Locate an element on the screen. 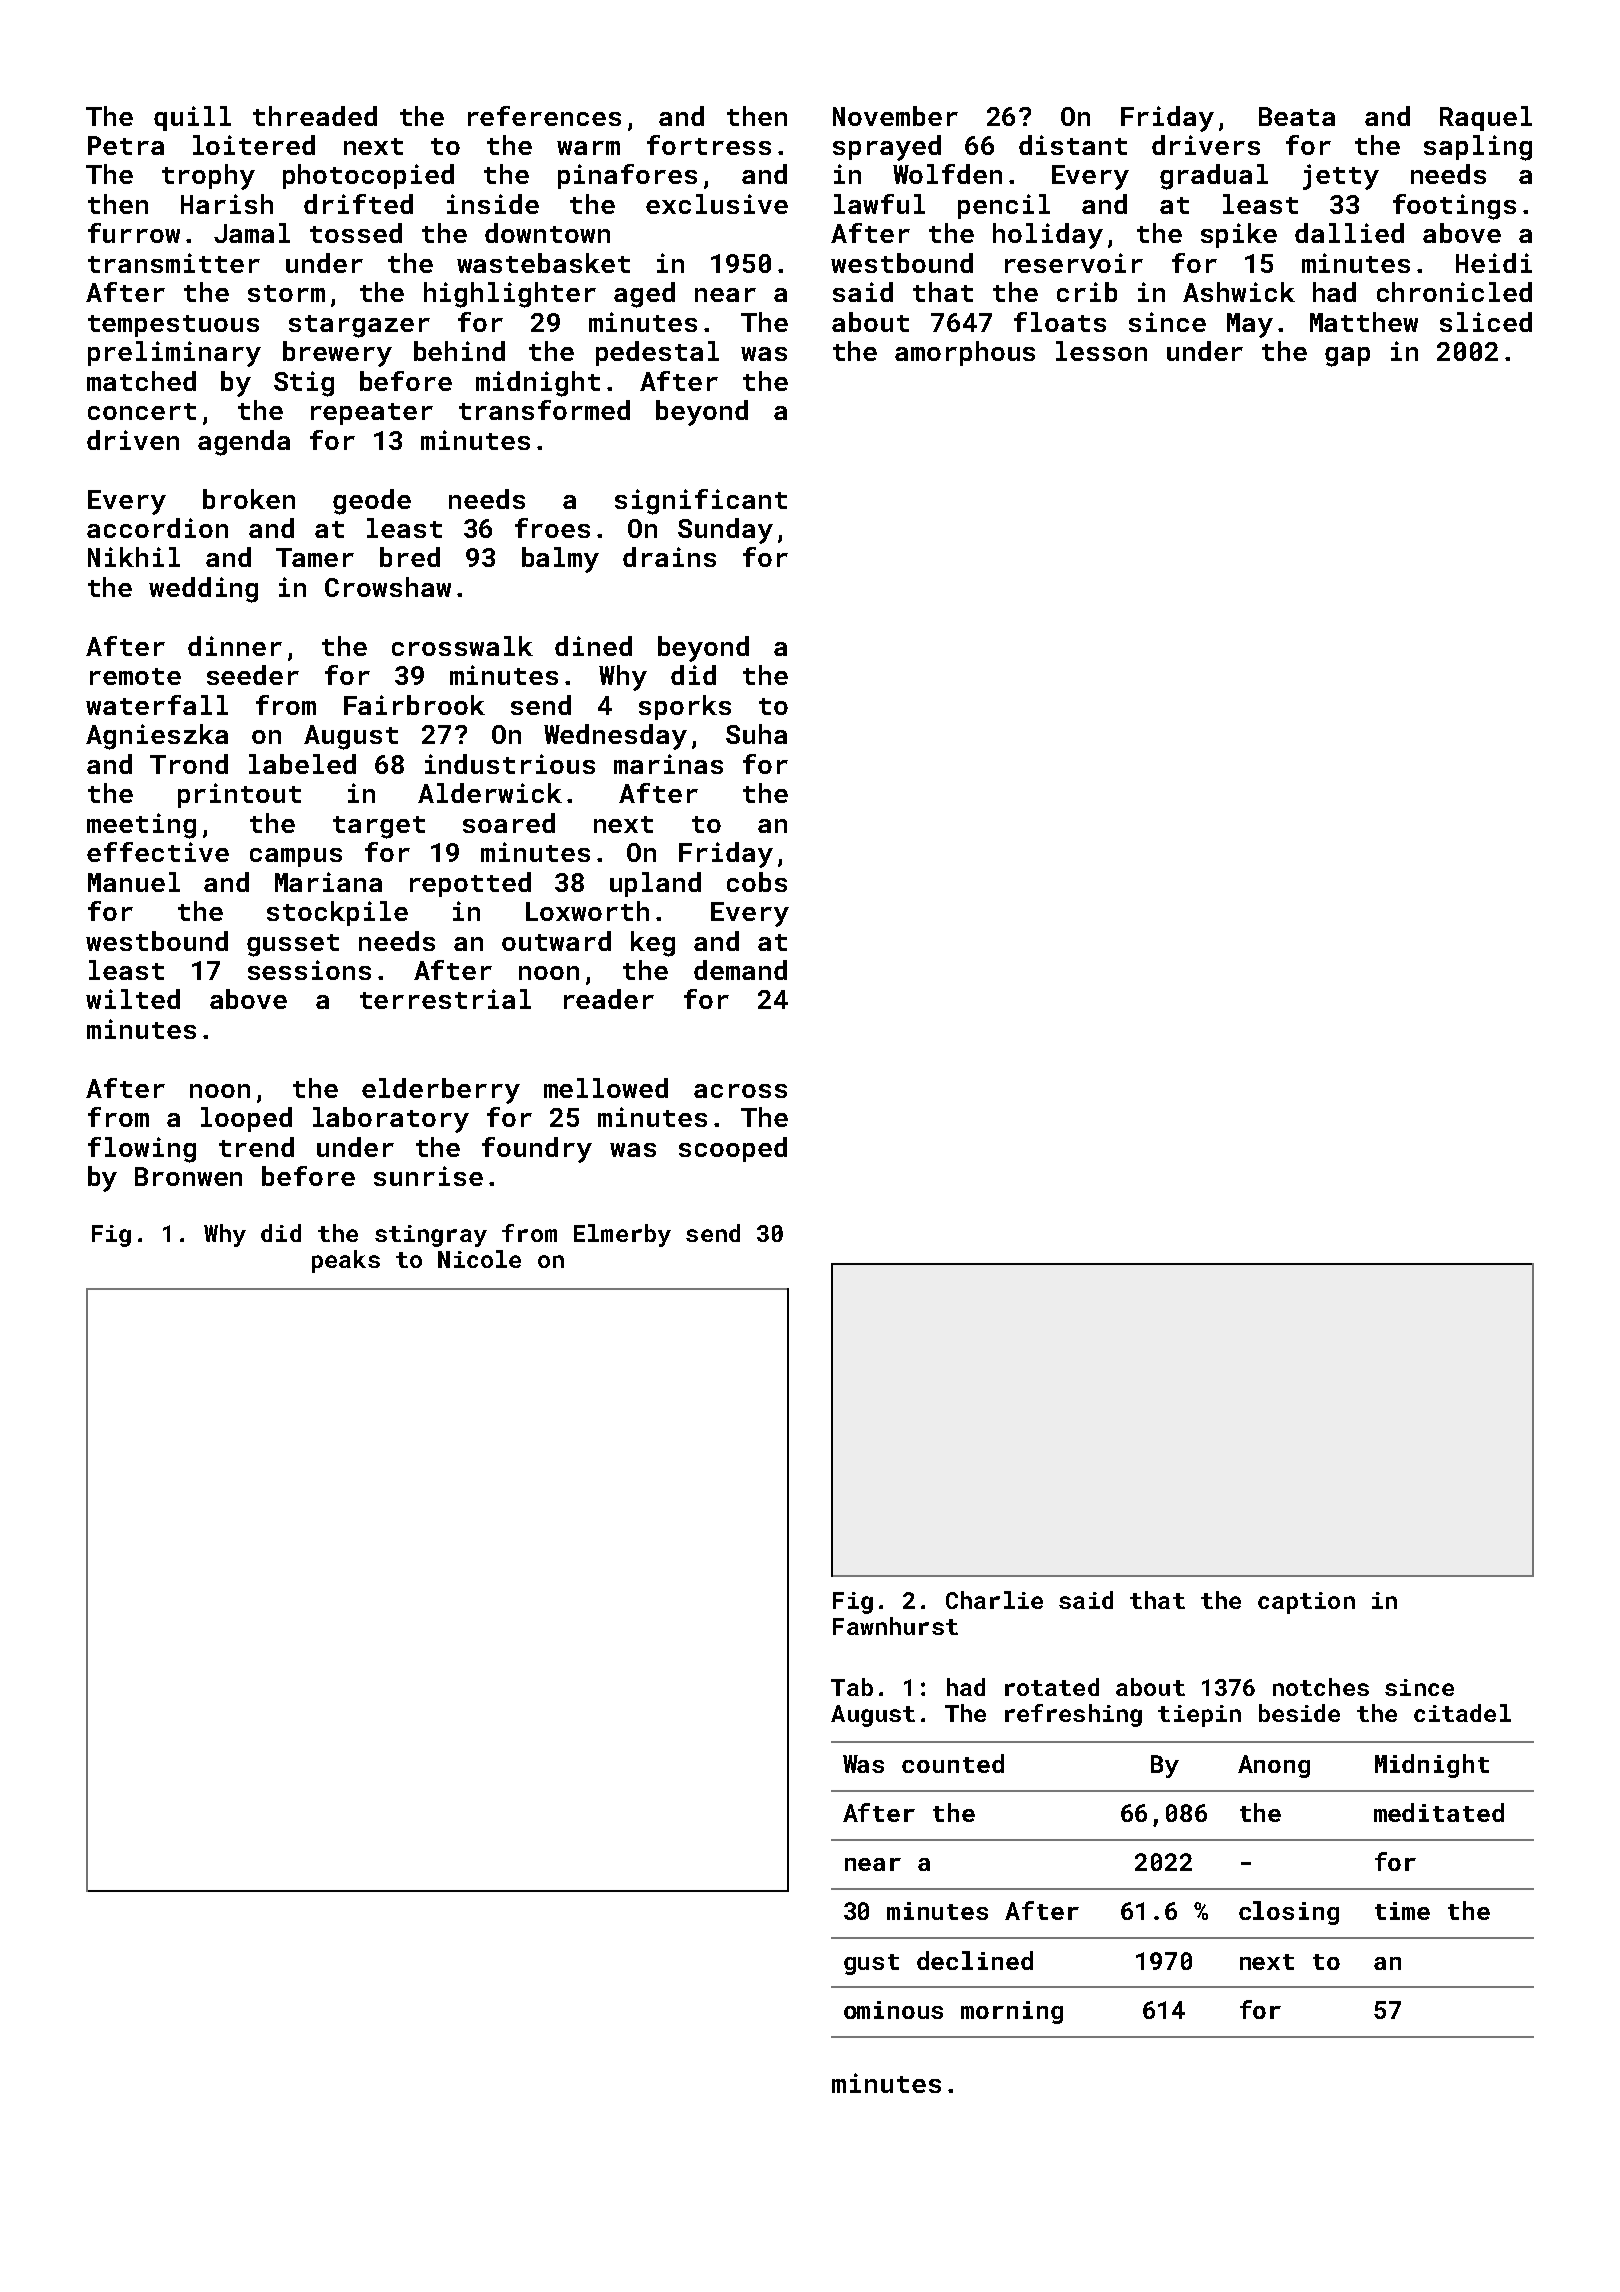 Image resolution: width=1620 pixels, height=2292 pixels. sessions is located at coordinates (309, 970).
